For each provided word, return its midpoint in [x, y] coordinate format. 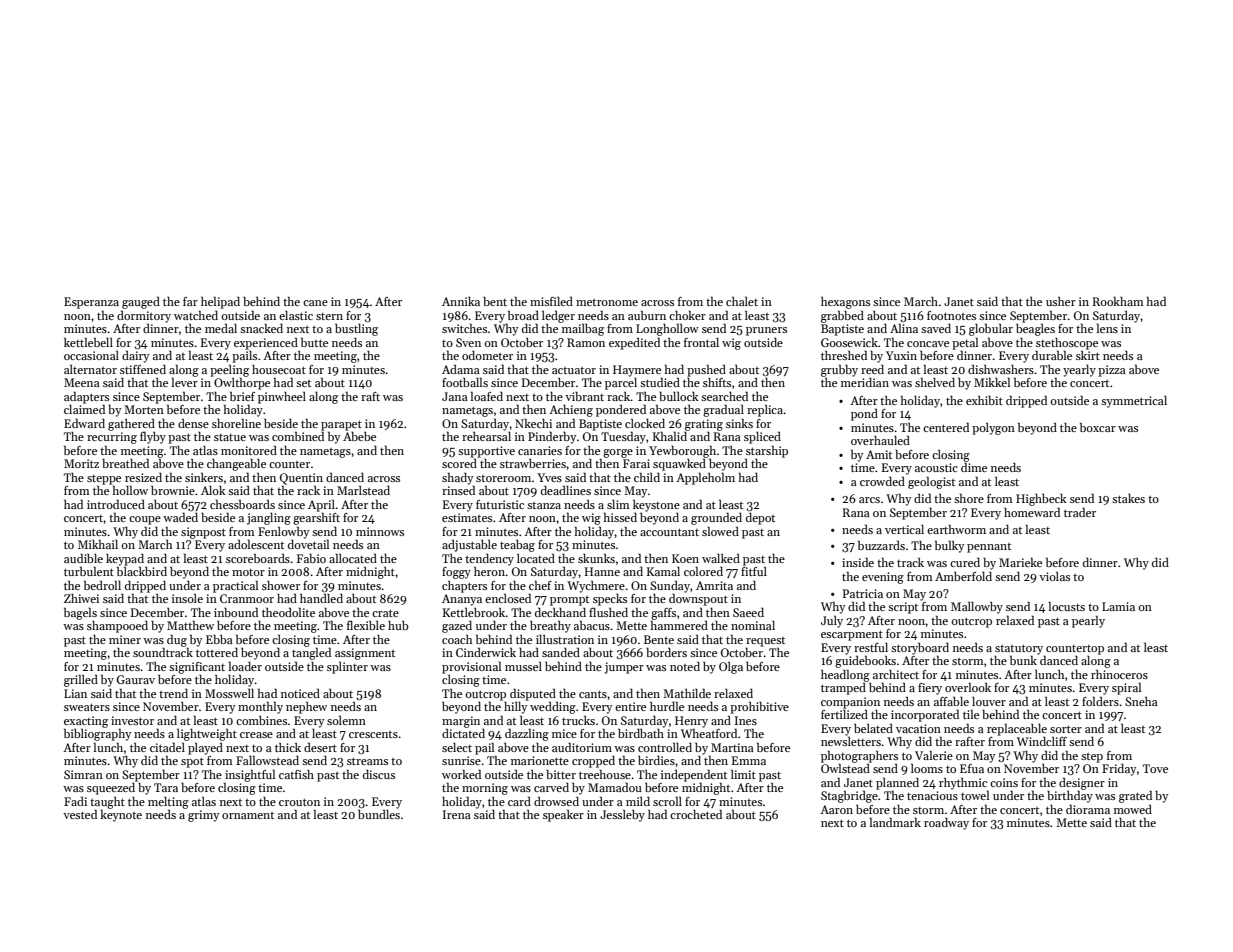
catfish [296, 774]
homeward [1032, 512]
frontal [701, 342]
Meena [82, 382]
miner [125, 639]
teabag [517, 546]
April [321, 505]
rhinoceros [1119, 674]
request [765, 642]
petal [965, 343]
